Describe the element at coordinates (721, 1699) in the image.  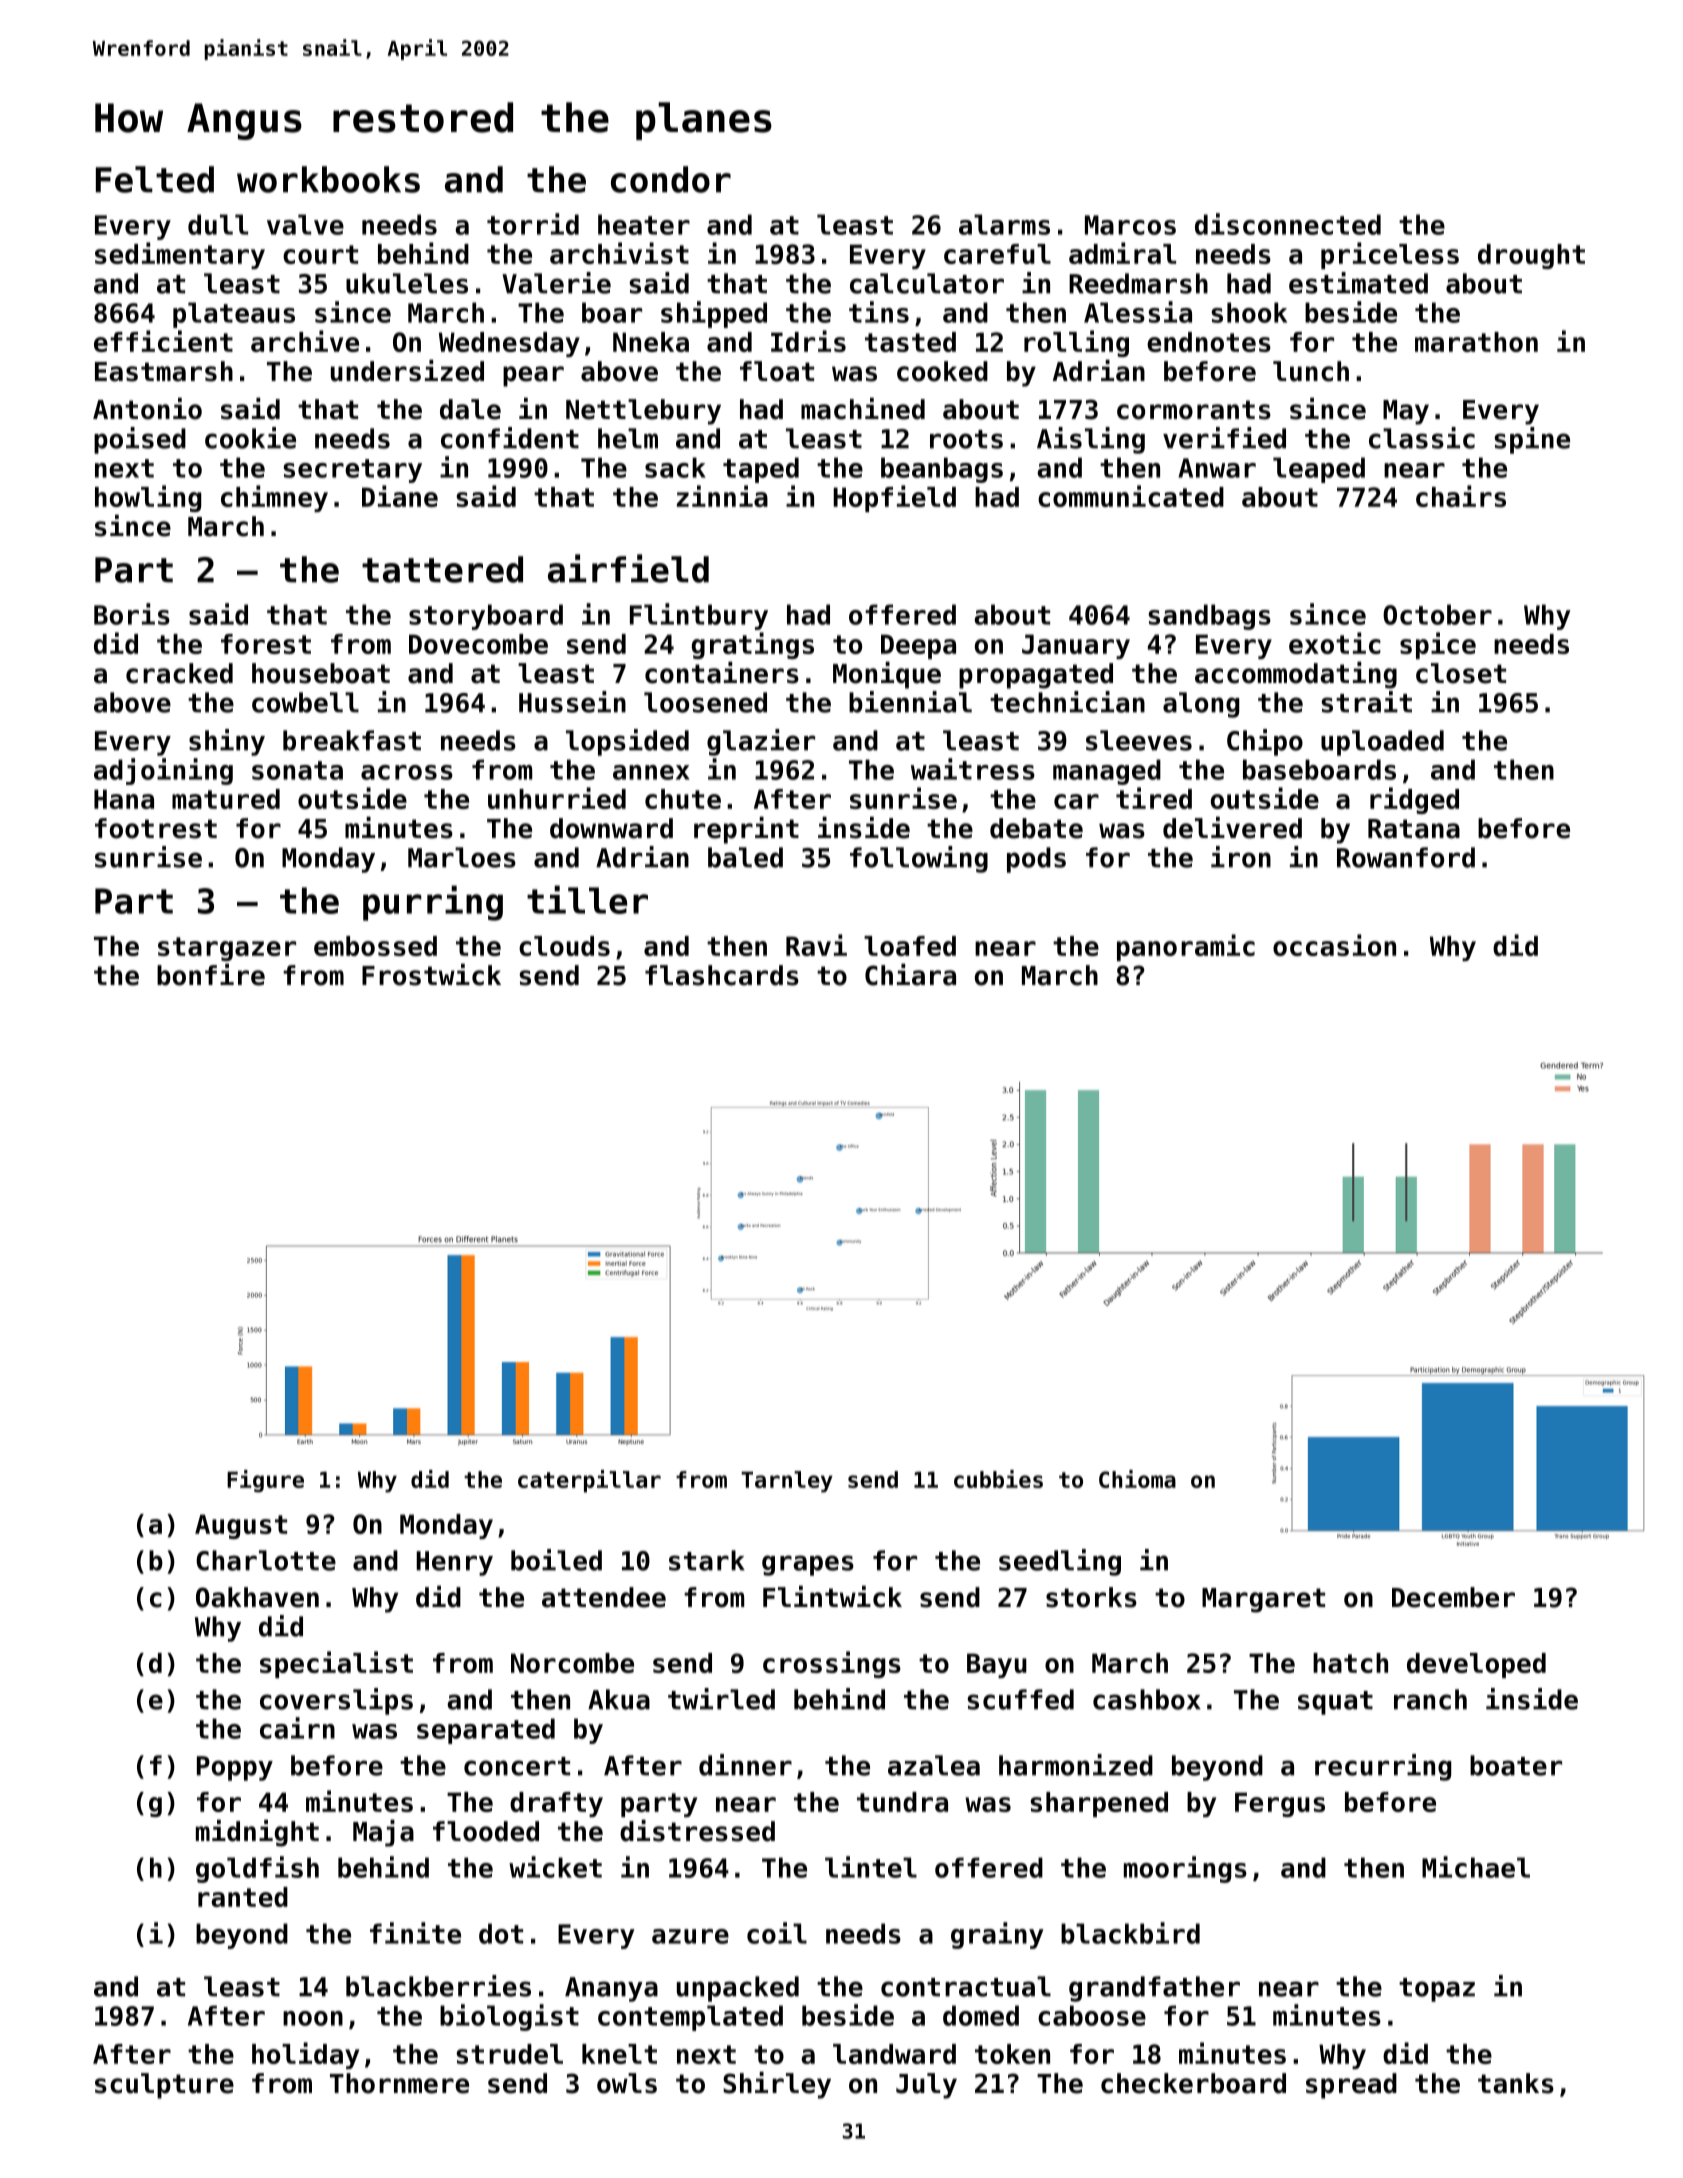
I see `twirled` at that location.
